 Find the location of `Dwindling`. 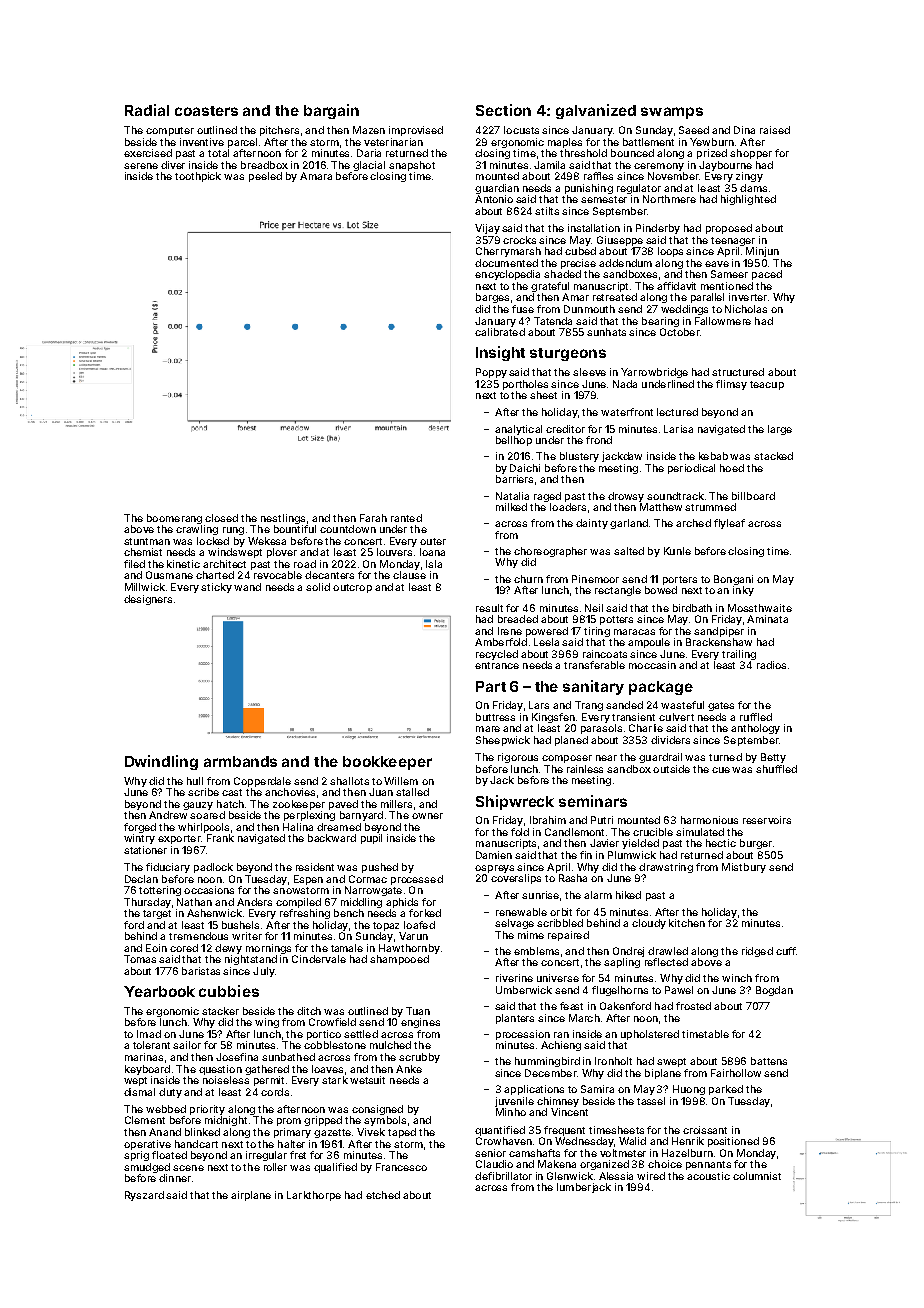

Dwindling is located at coordinates (161, 762).
